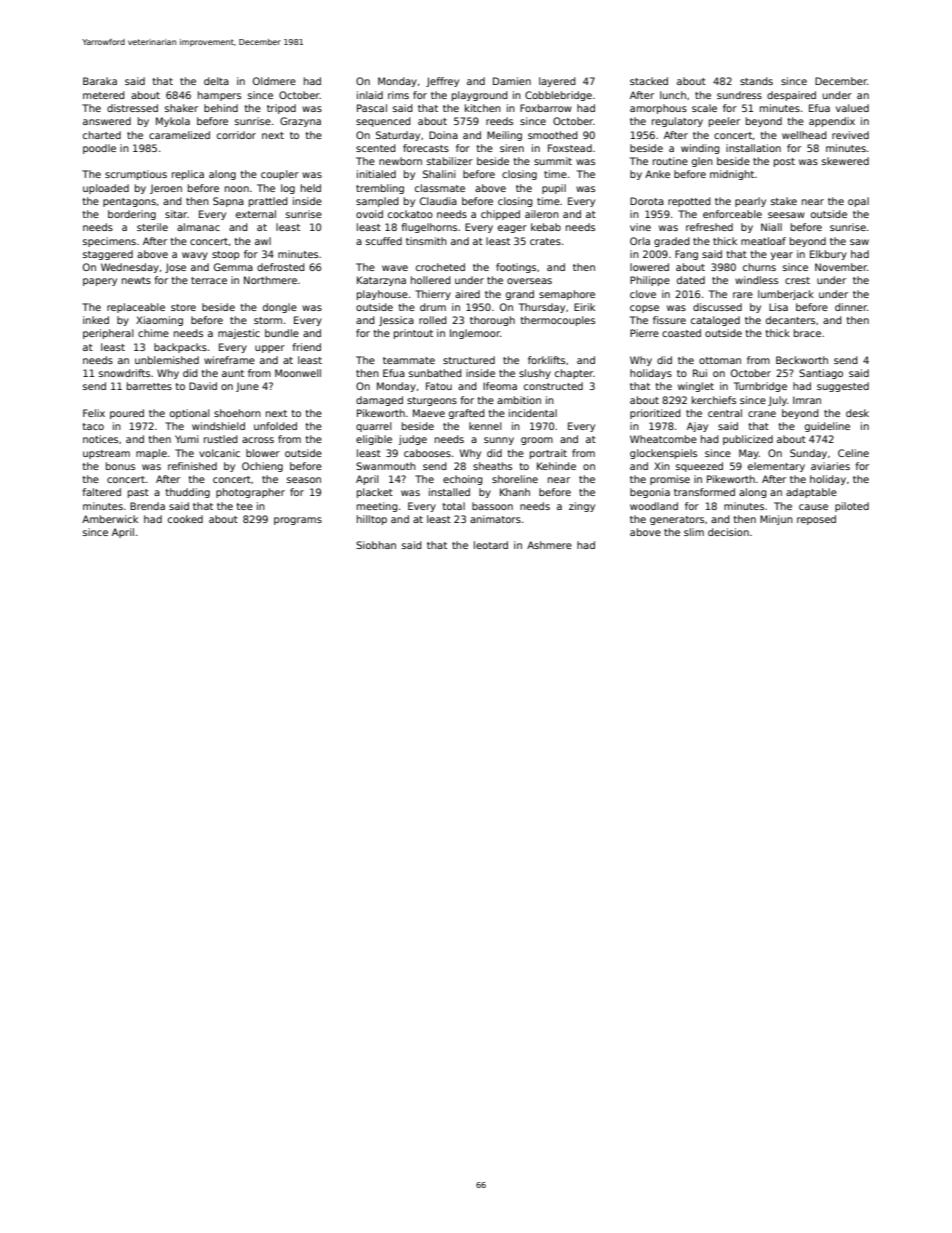 The width and height of the image is (952, 1233). What do you see at coordinates (268, 320) in the image?
I see `storm` at bounding box center [268, 320].
